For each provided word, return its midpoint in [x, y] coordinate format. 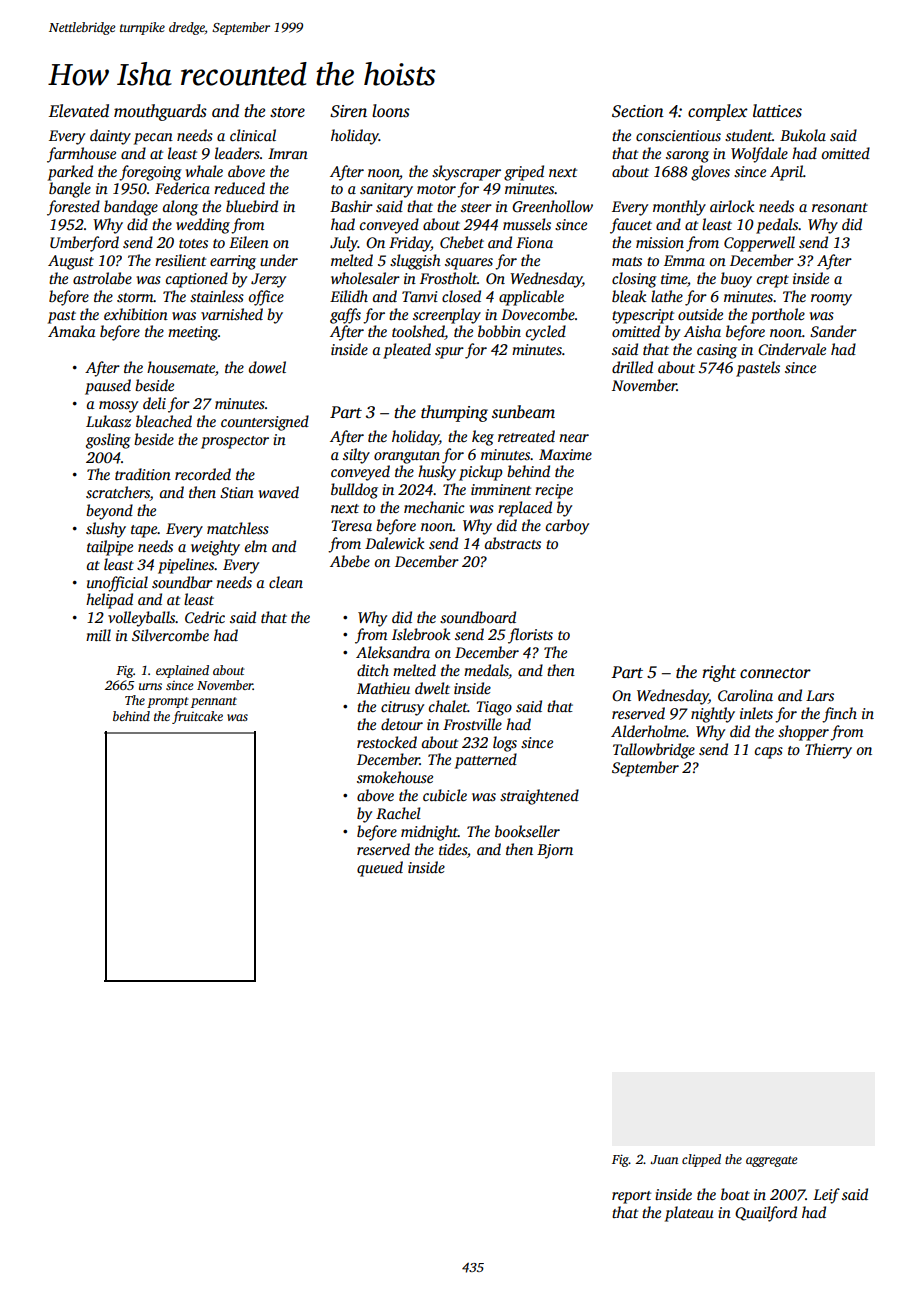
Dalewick [394, 543]
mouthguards [160, 112]
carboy [567, 527]
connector [775, 673]
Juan [664, 1159]
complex [718, 112]
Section [638, 111]
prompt [168, 702]
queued [380, 869]
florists [530, 636]
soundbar [182, 582]
